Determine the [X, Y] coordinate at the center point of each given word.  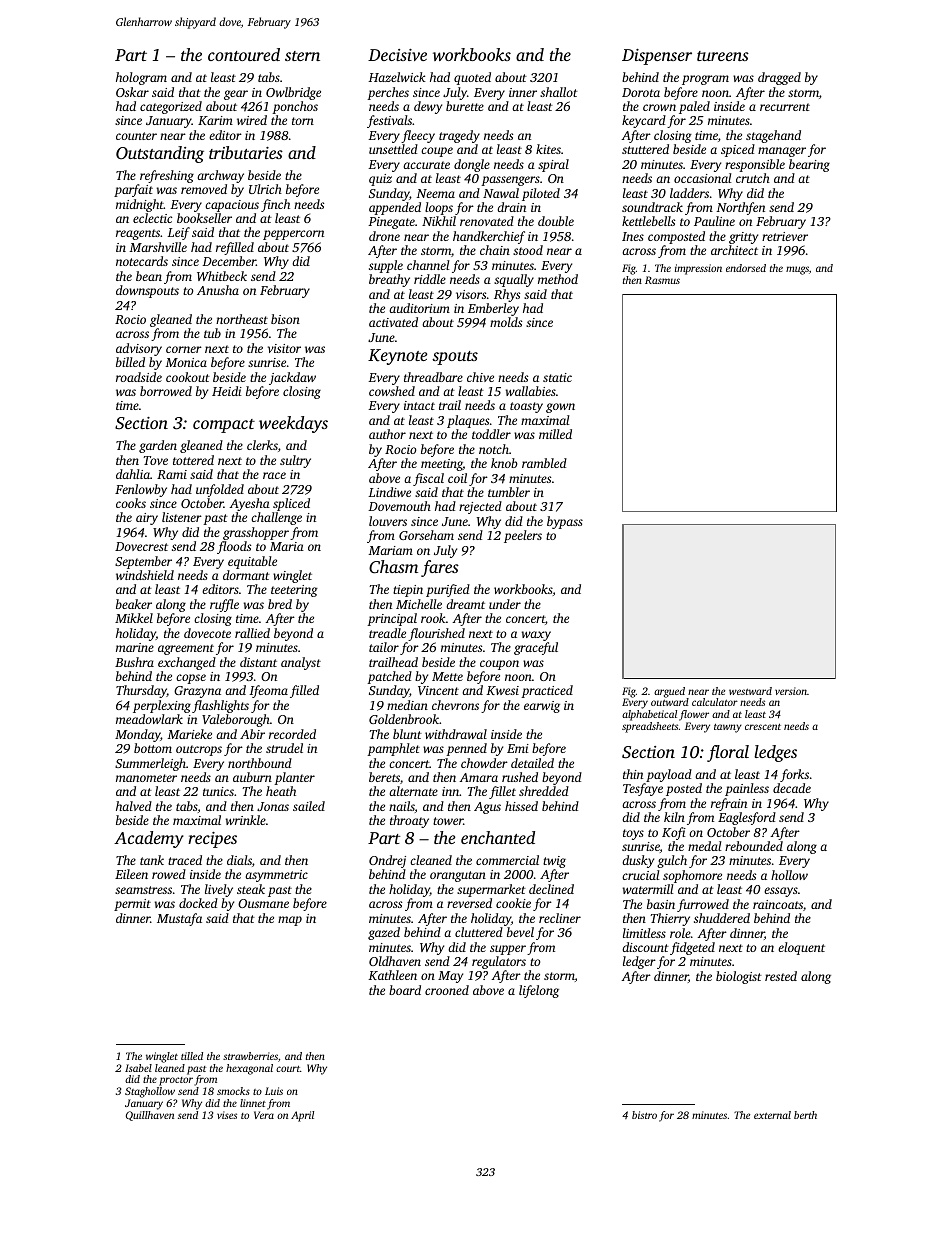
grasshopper [256, 533]
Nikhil [439, 221]
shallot [559, 92]
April [302, 1116]
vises [227, 1115]
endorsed [746, 268]
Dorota [641, 92]
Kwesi [502, 690]
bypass [565, 522]
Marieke [189, 734]
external [772, 1115]
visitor [284, 348]
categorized [171, 107]
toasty [526, 407]
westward [750, 691]
